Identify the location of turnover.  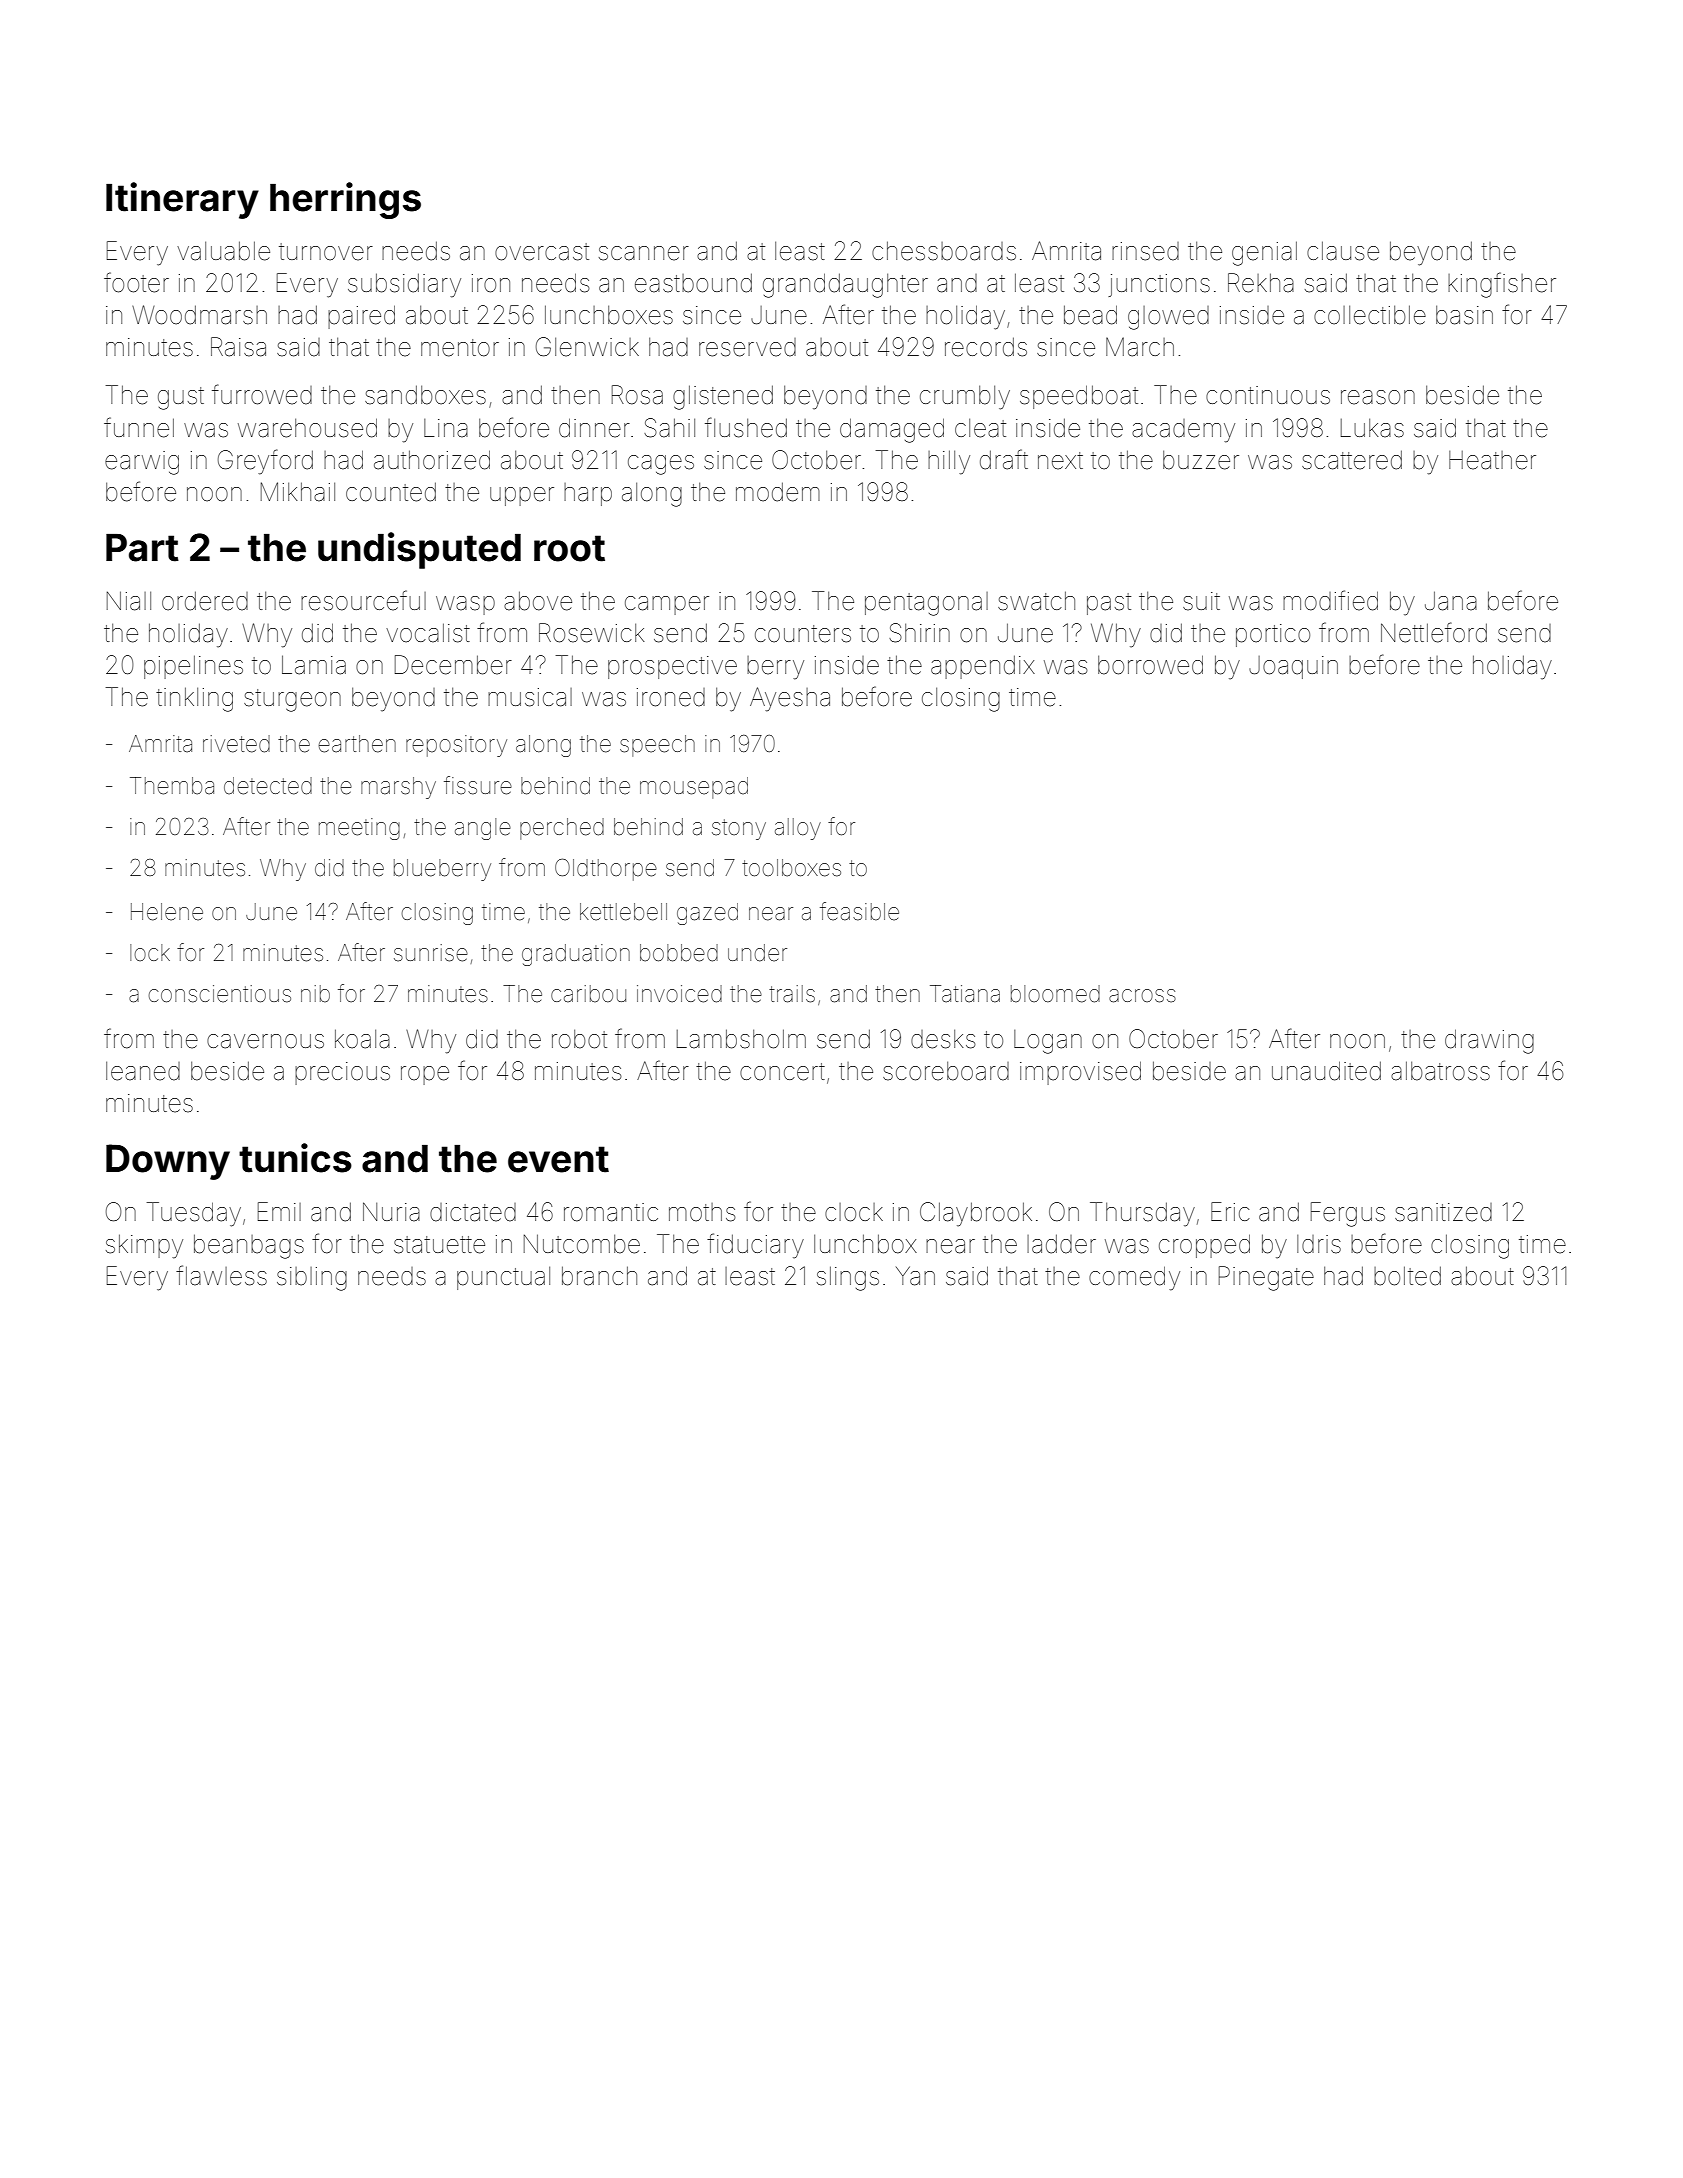
(326, 252).
